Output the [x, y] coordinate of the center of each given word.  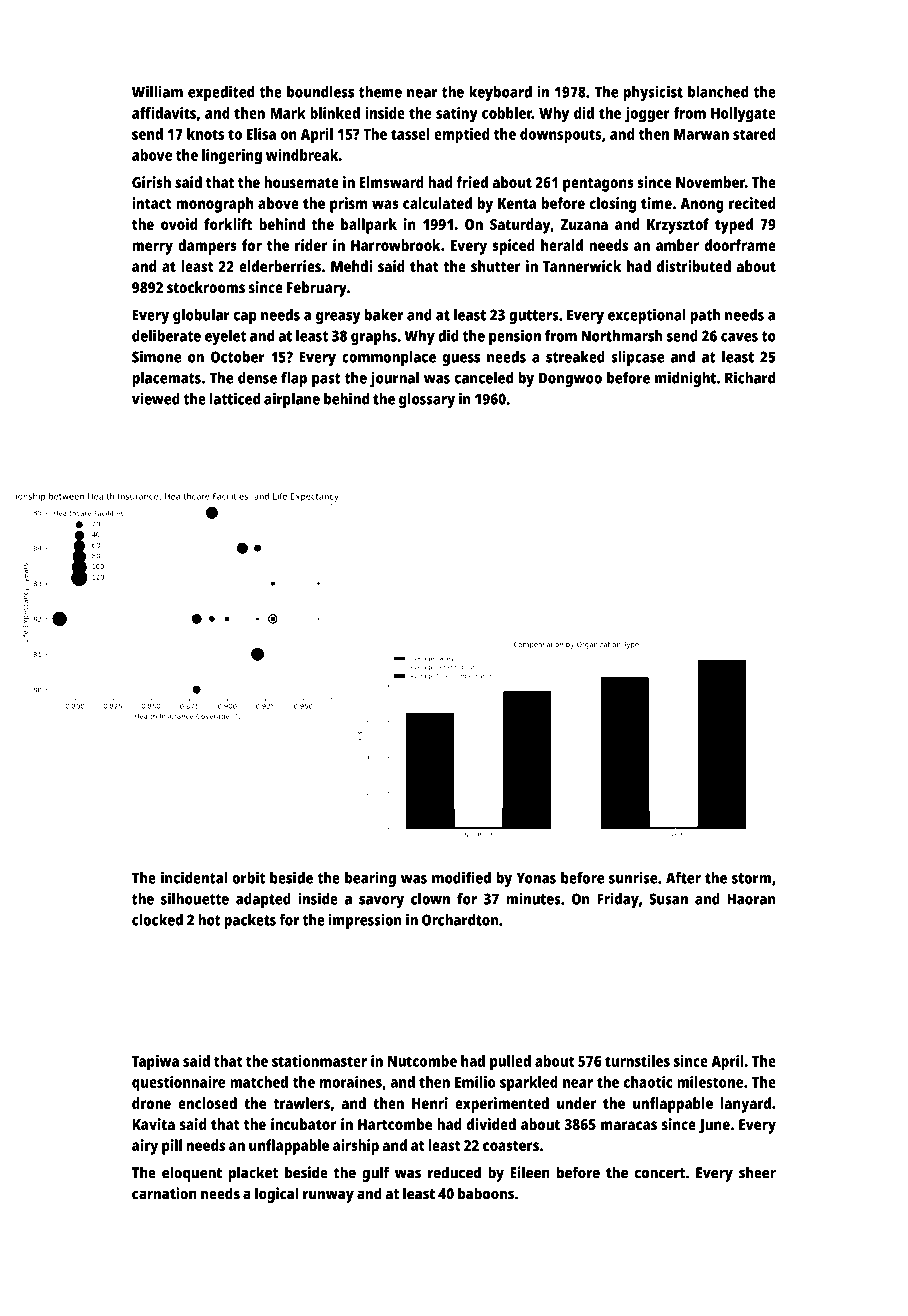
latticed [235, 398]
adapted [263, 900]
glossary [427, 400]
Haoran [751, 899]
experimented [502, 1105]
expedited [221, 93]
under [576, 1103]
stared [754, 134]
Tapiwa [155, 1063]
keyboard [500, 93]
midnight [685, 379]
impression [365, 921]
